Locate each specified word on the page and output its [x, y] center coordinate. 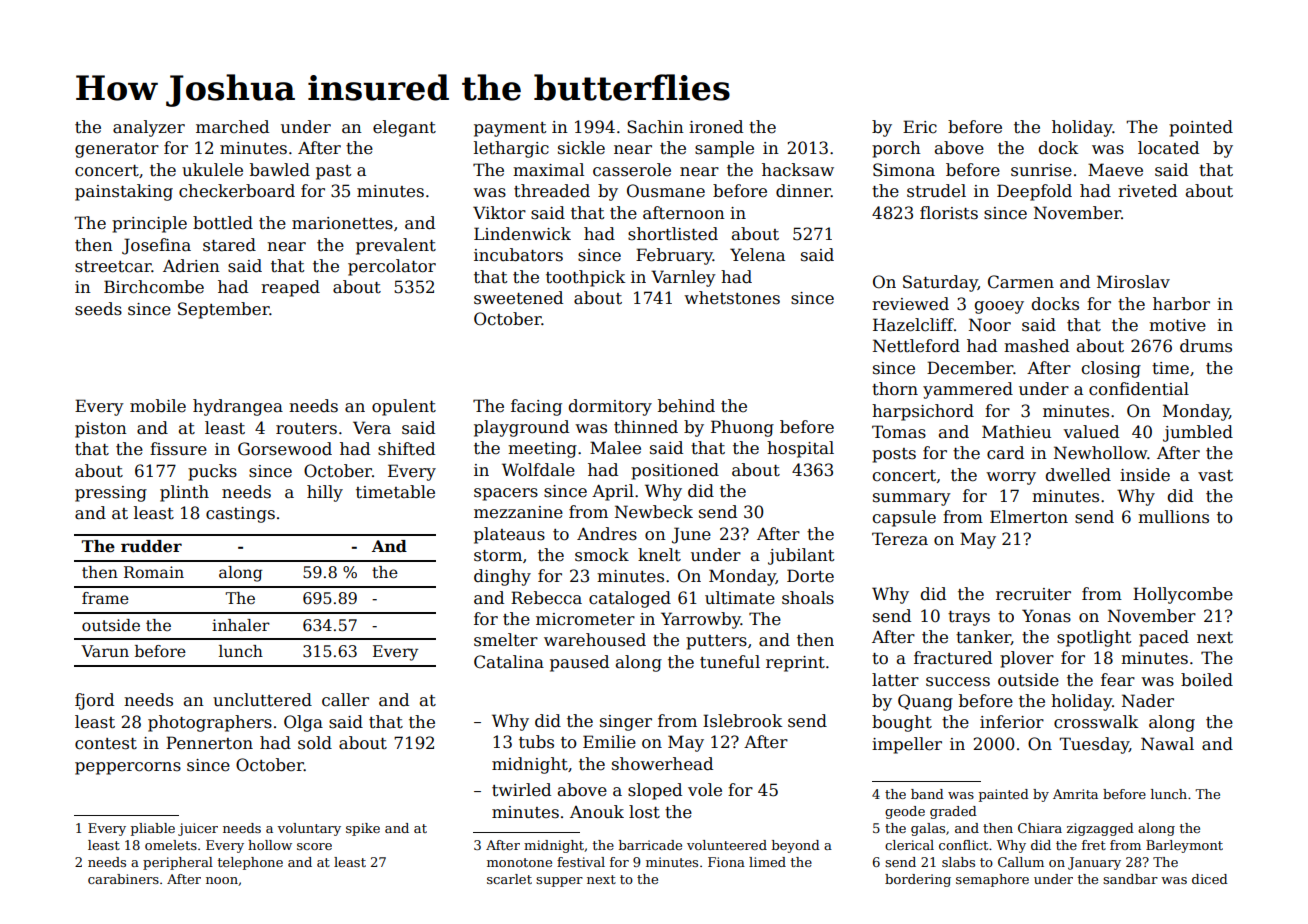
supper [559, 882]
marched [232, 127]
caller [345, 700]
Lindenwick [522, 234]
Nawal [1167, 743]
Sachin [655, 127]
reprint [795, 664]
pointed [1201, 128]
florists [949, 213]
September [224, 310]
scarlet [509, 879]
